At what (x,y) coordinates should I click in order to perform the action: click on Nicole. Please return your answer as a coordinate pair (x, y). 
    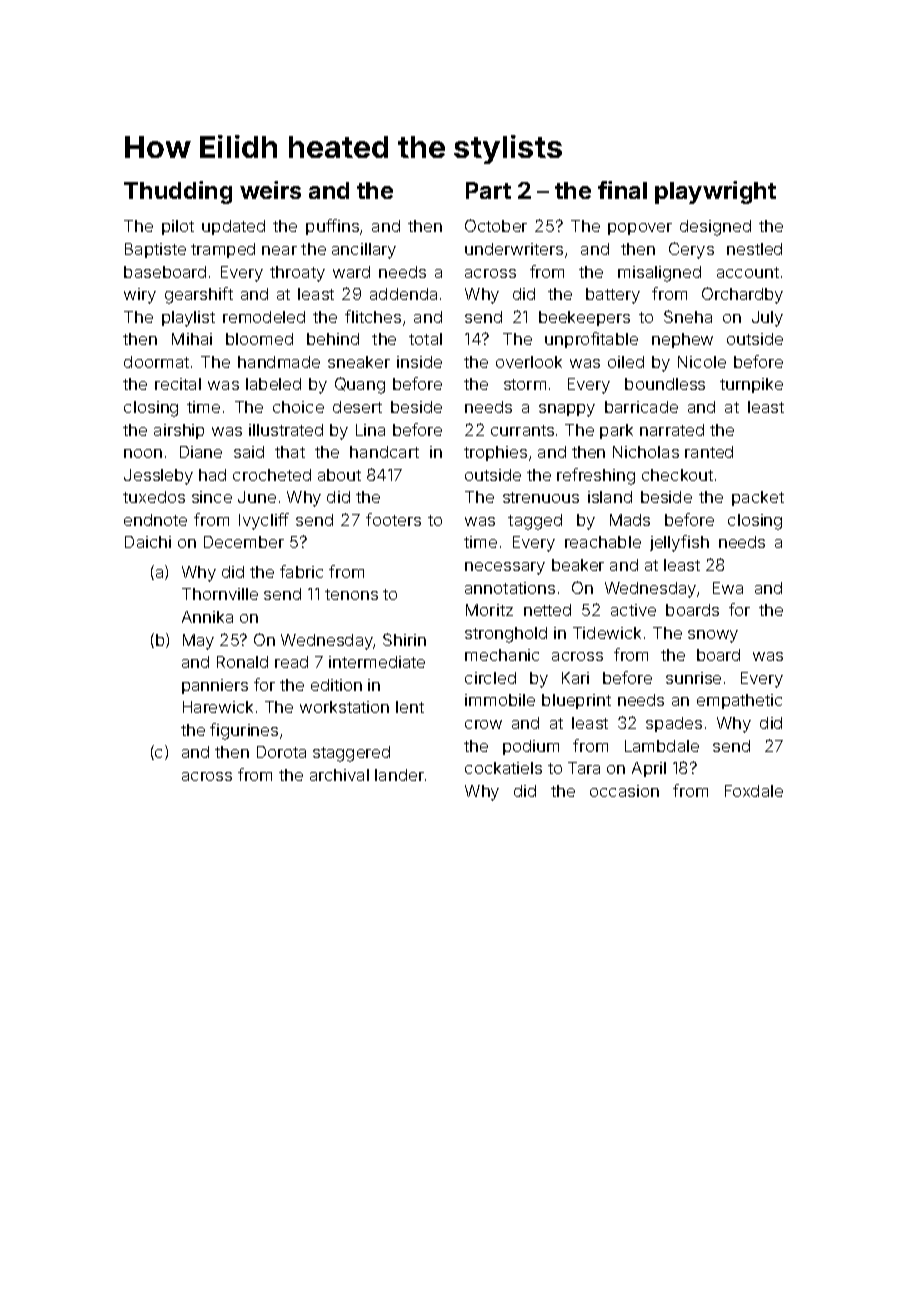
    Looking at the image, I should click on (702, 362).
